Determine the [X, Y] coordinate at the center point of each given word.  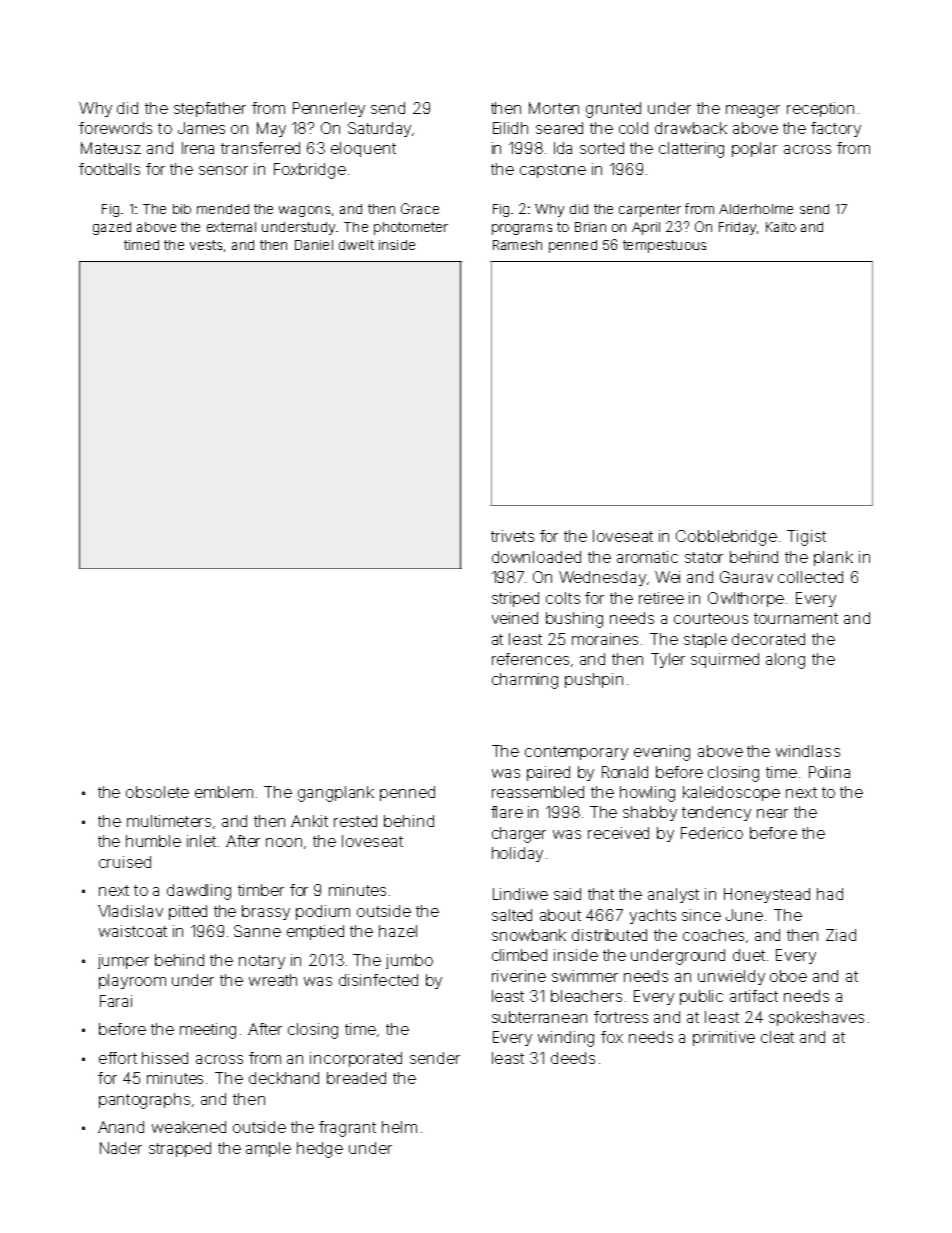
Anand [121, 1127]
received [618, 833]
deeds [573, 1058]
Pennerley [329, 109]
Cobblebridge [726, 538]
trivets [512, 536]
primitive [724, 1038]
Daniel [314, 245]
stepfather [210, 109]
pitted [188, 912]
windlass [808, 751]
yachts [653, 916]
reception [820, 109]
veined [515, 618]
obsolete [157, 792]
